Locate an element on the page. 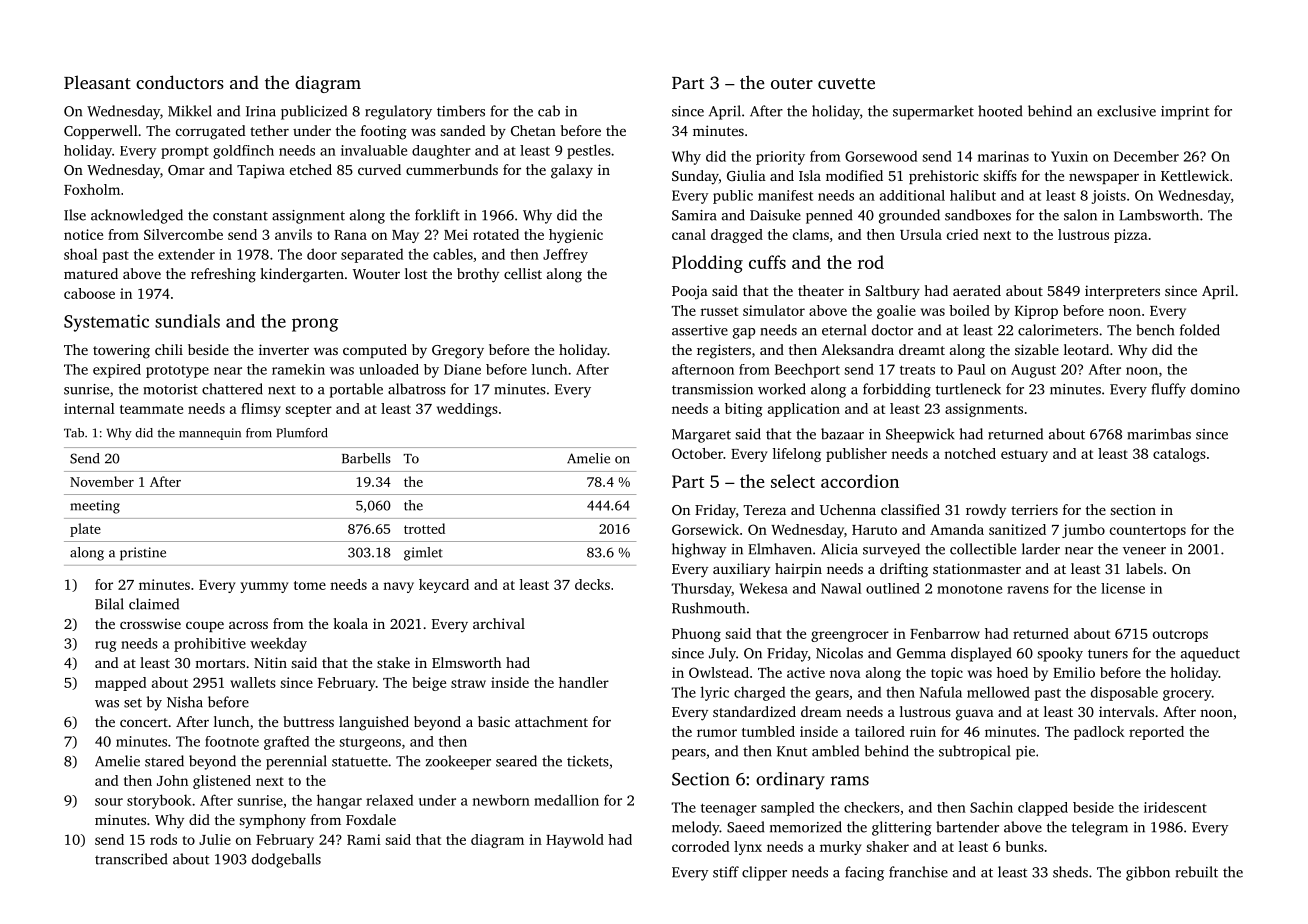  pestles is located at coordinates (589, 151).
